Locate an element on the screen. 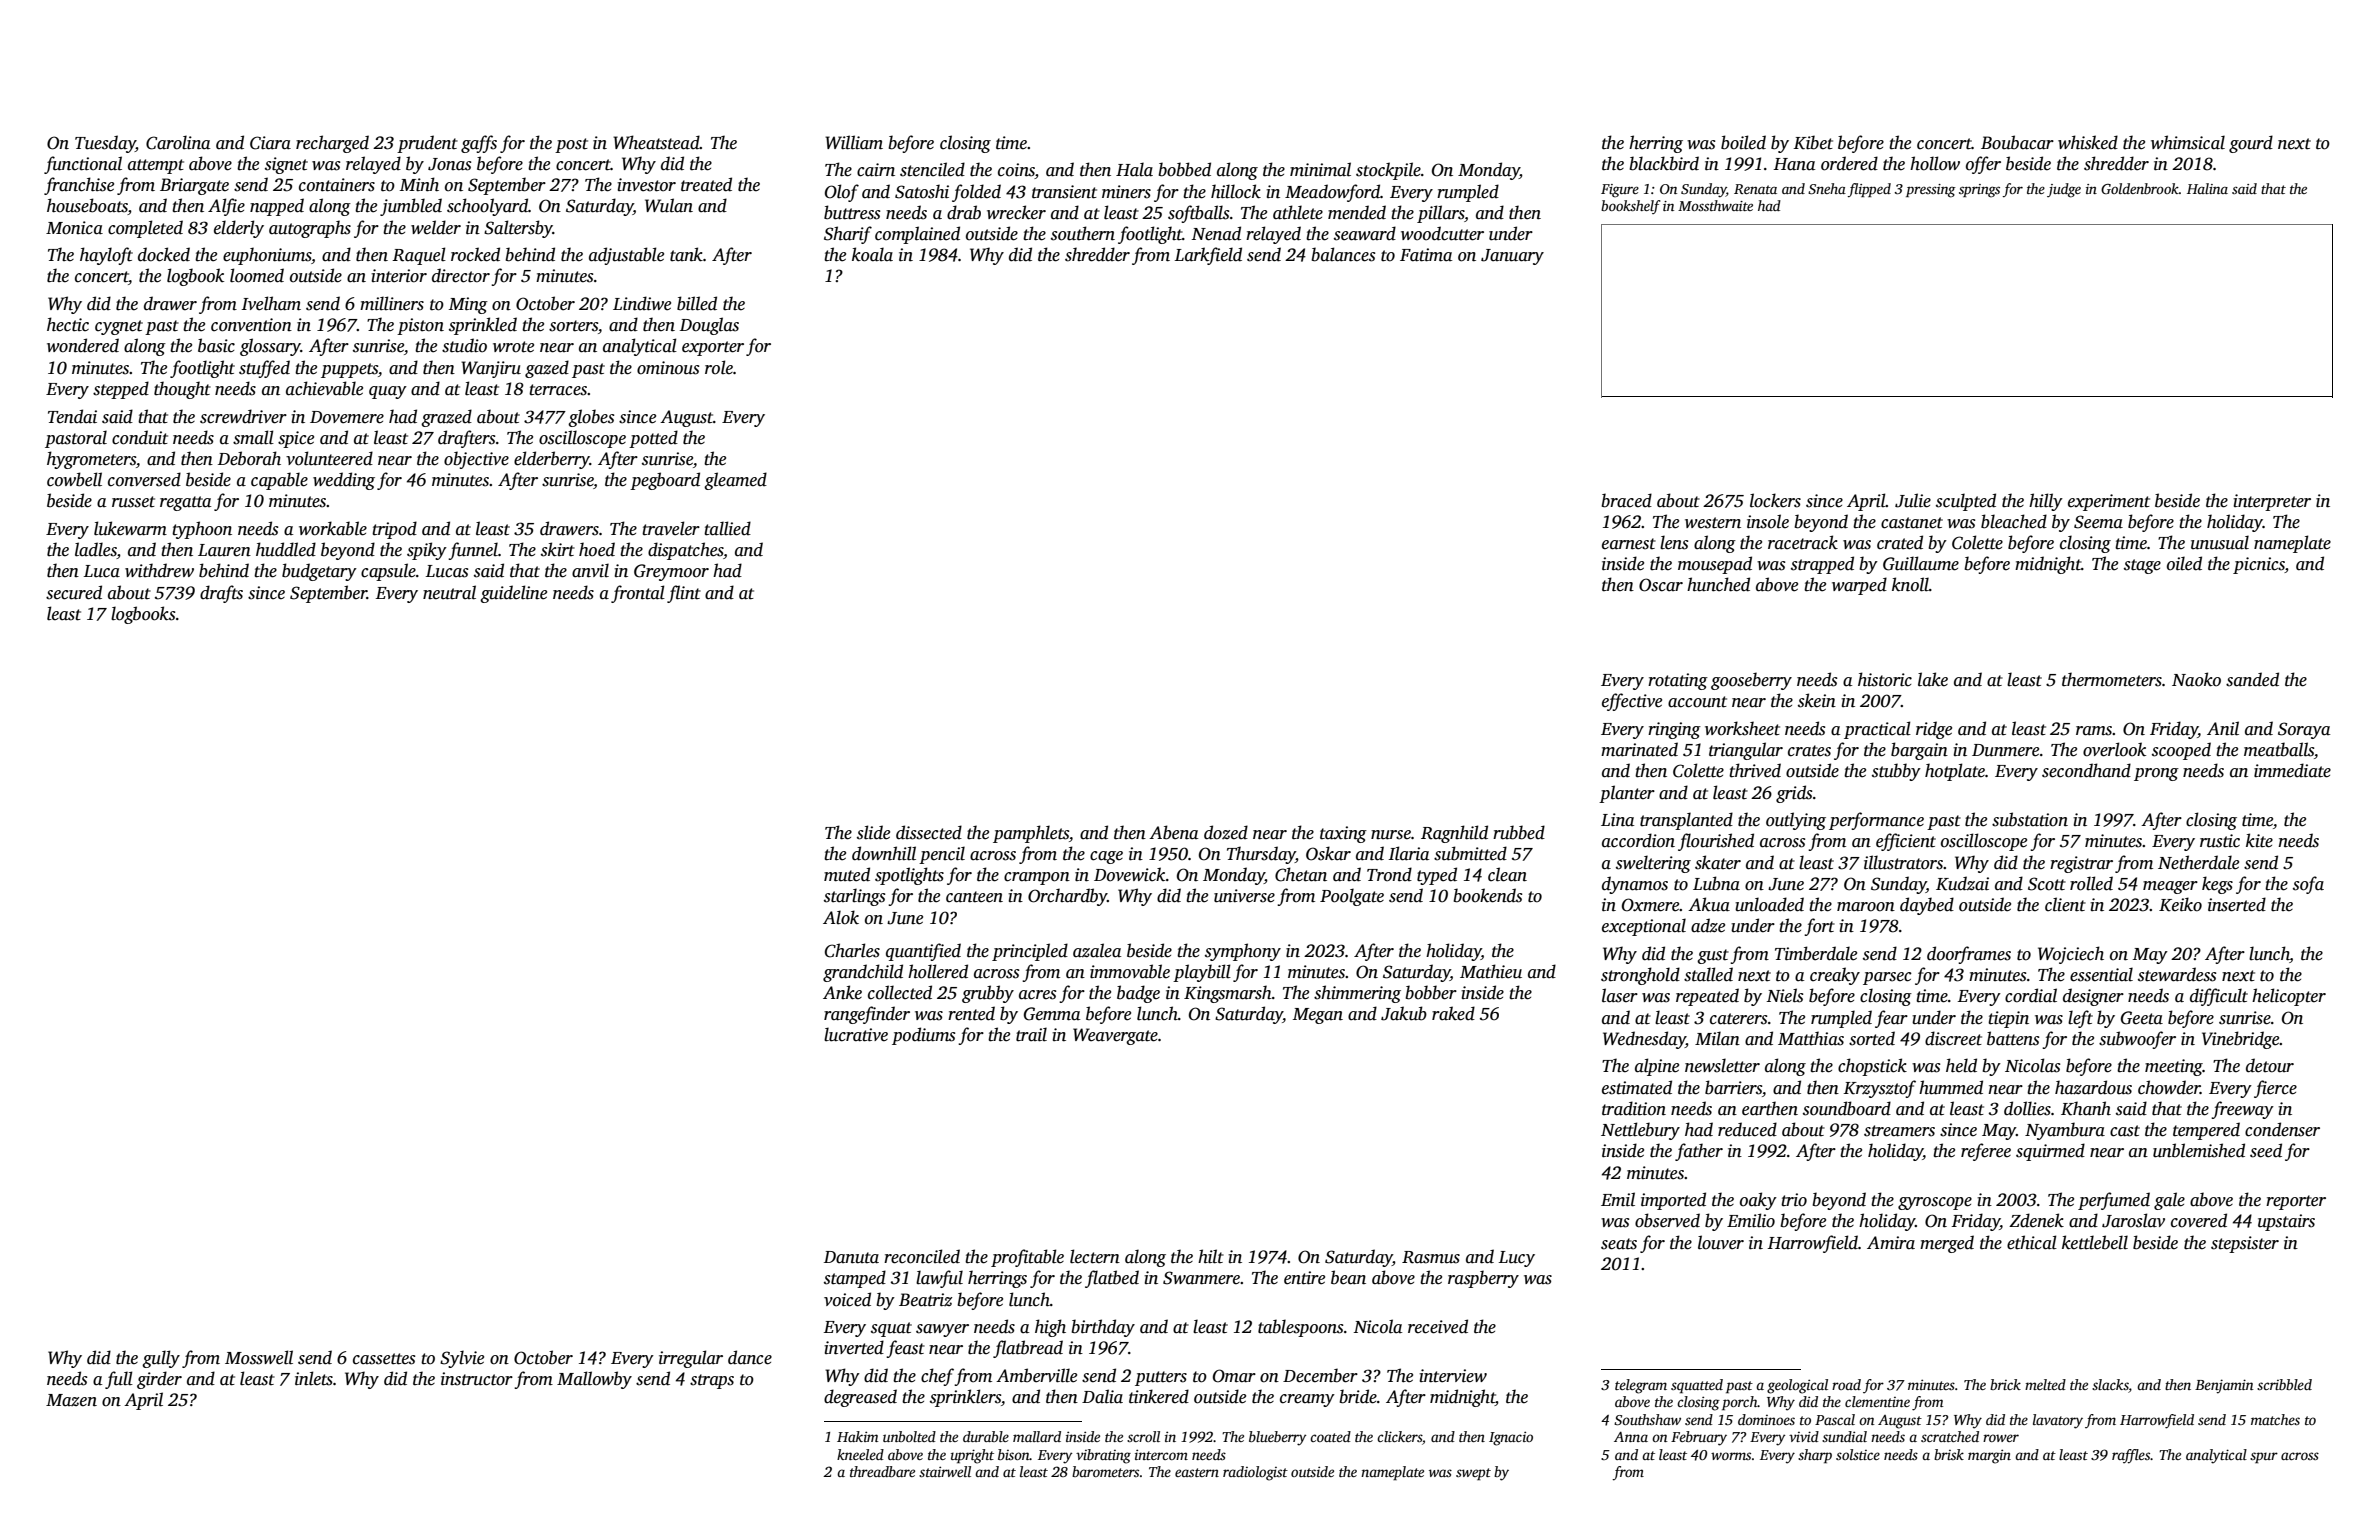  Goldenbrook is located at coordinates (2140, 188).
